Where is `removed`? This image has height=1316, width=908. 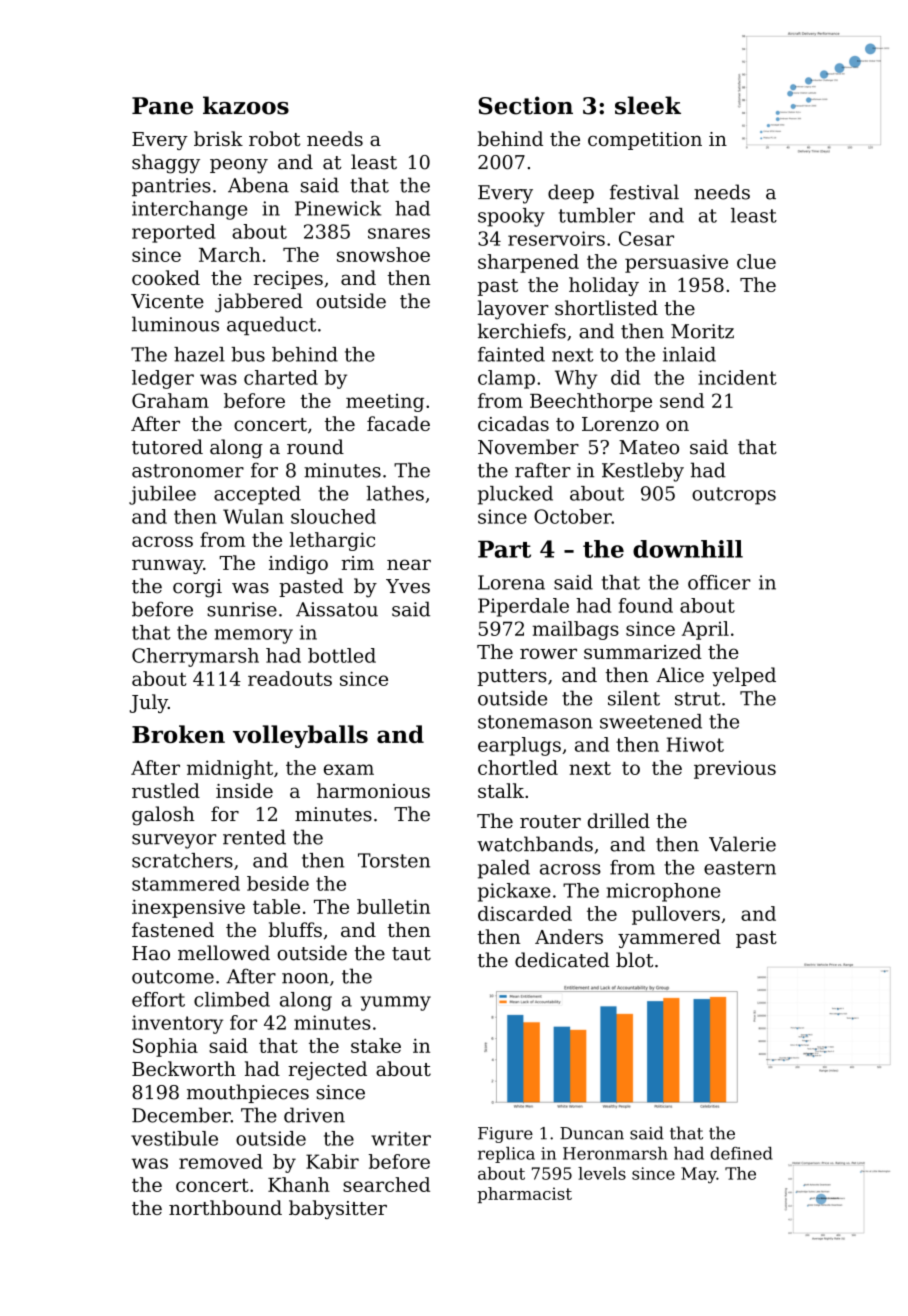 removed is located at coordinates (221, 1161).
